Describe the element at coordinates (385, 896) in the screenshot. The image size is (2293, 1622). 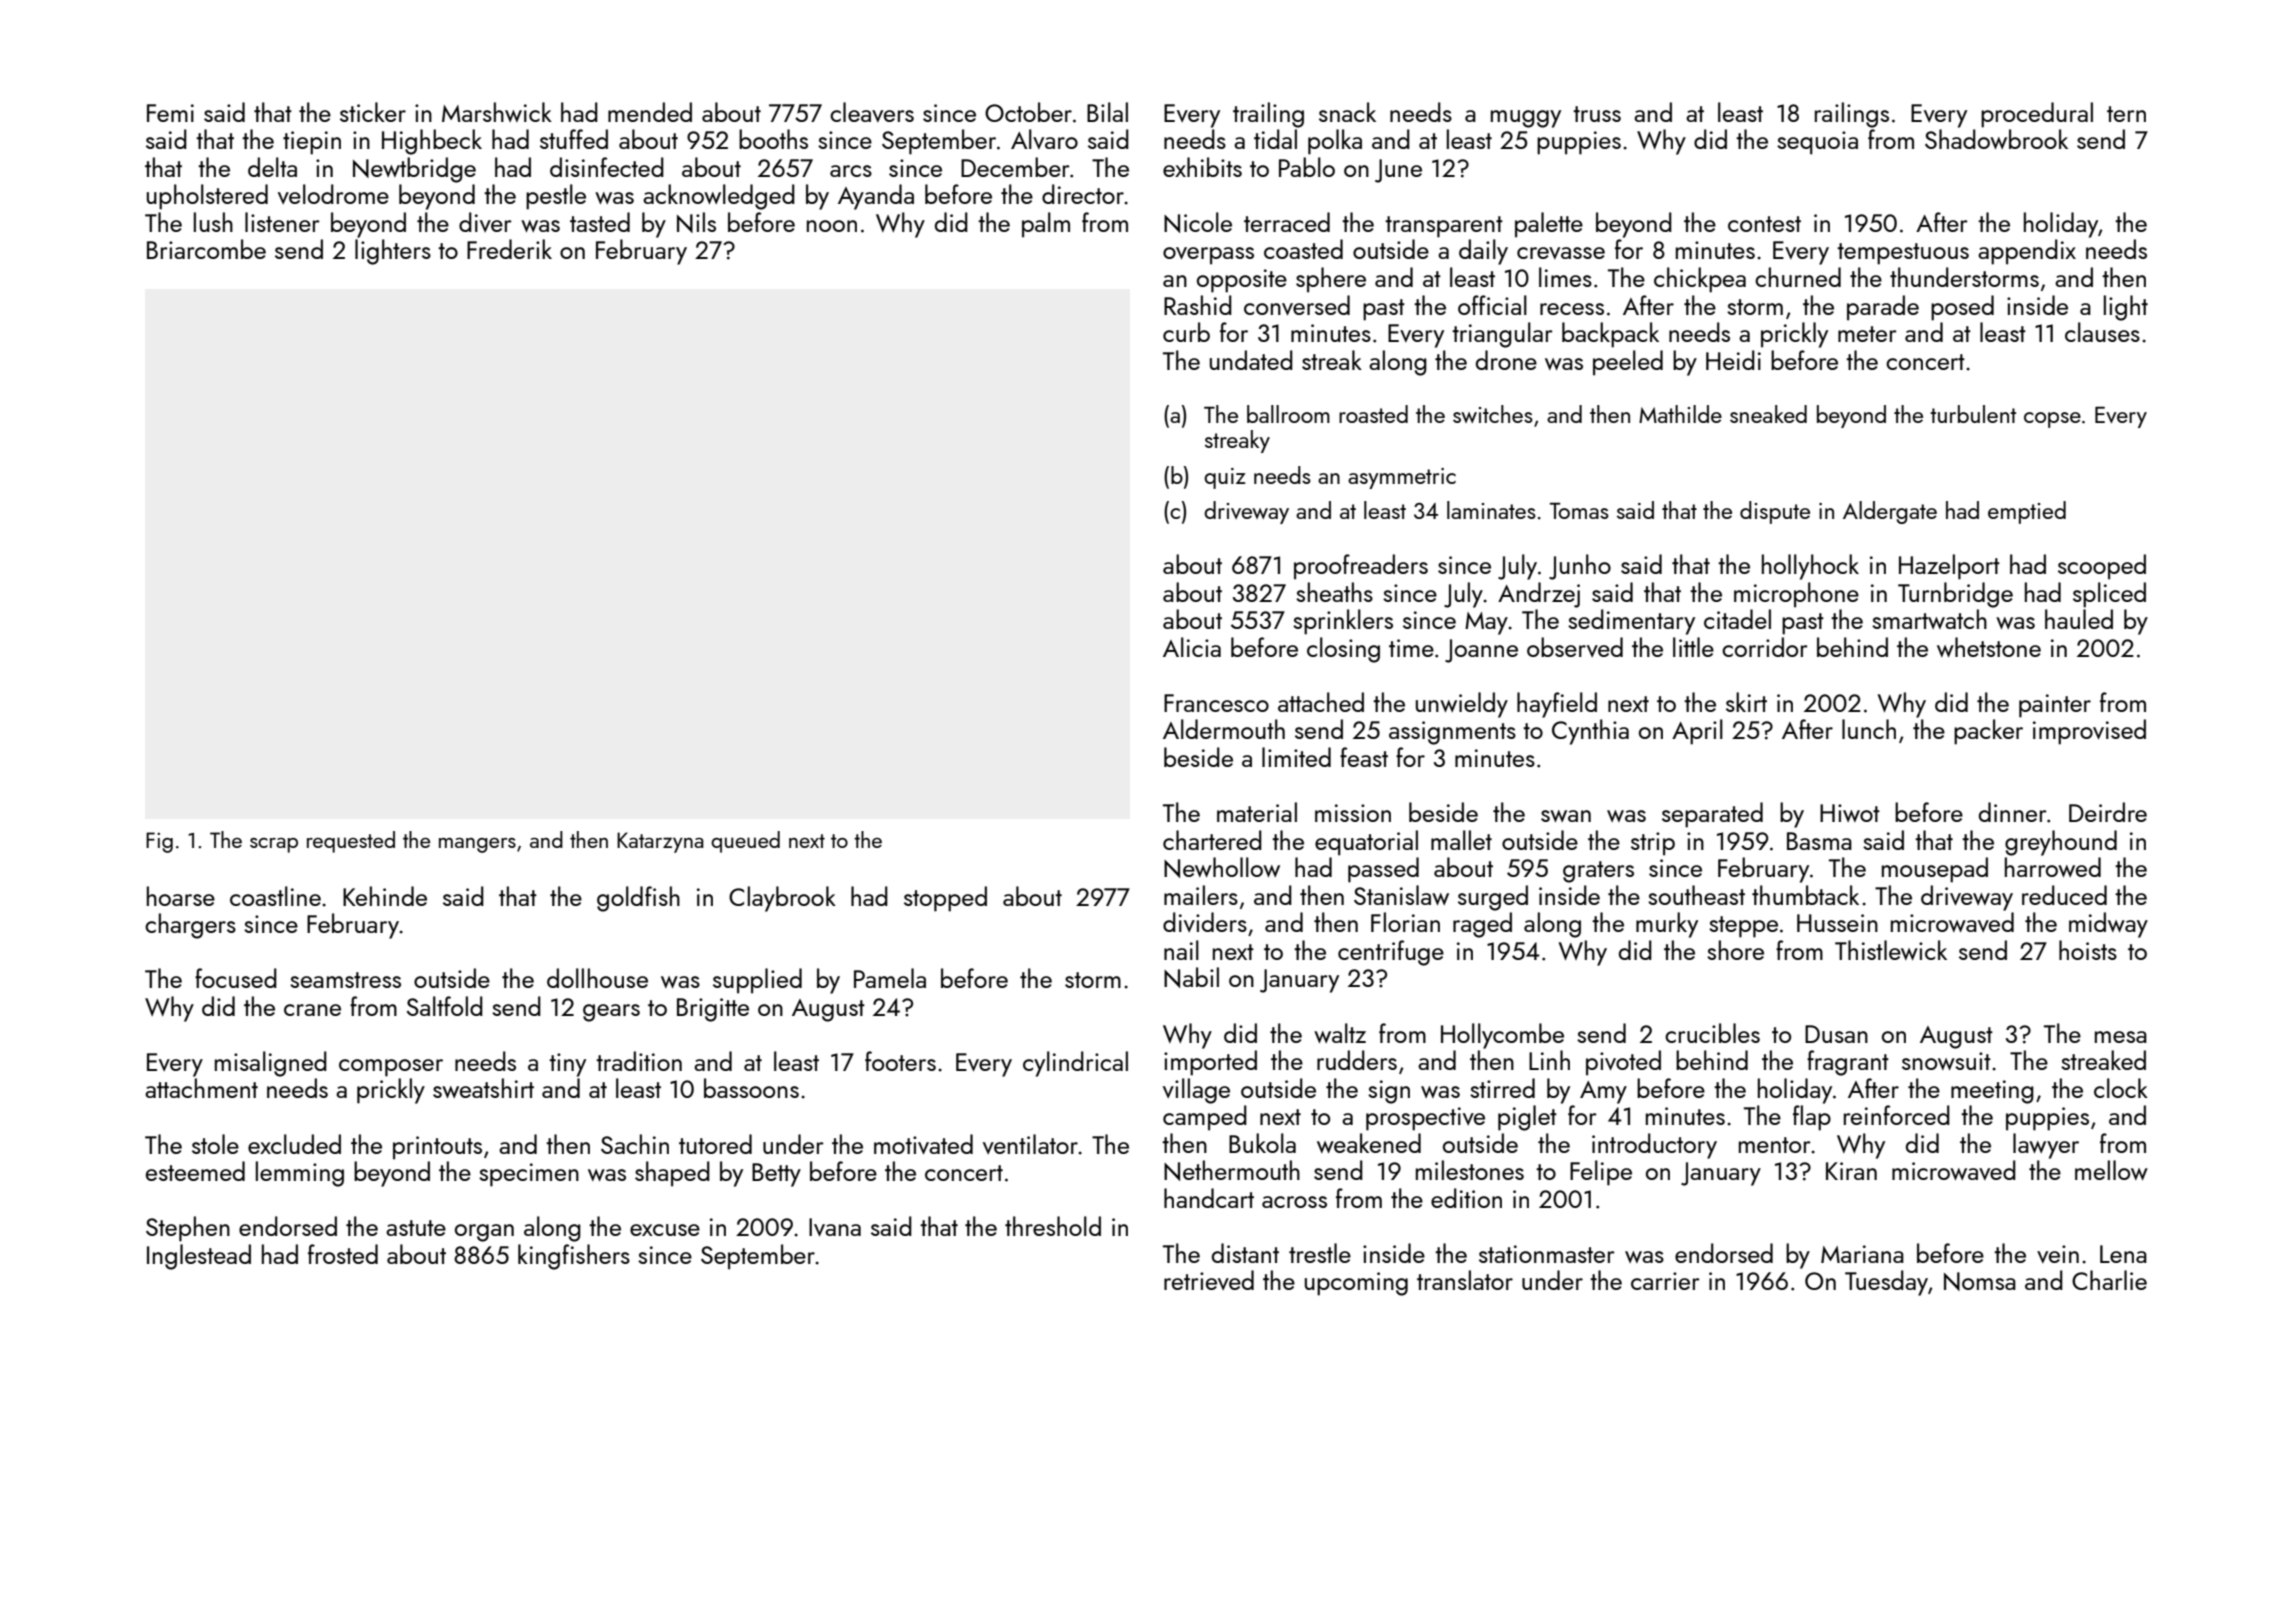
I see `Kehinde` at that location.
